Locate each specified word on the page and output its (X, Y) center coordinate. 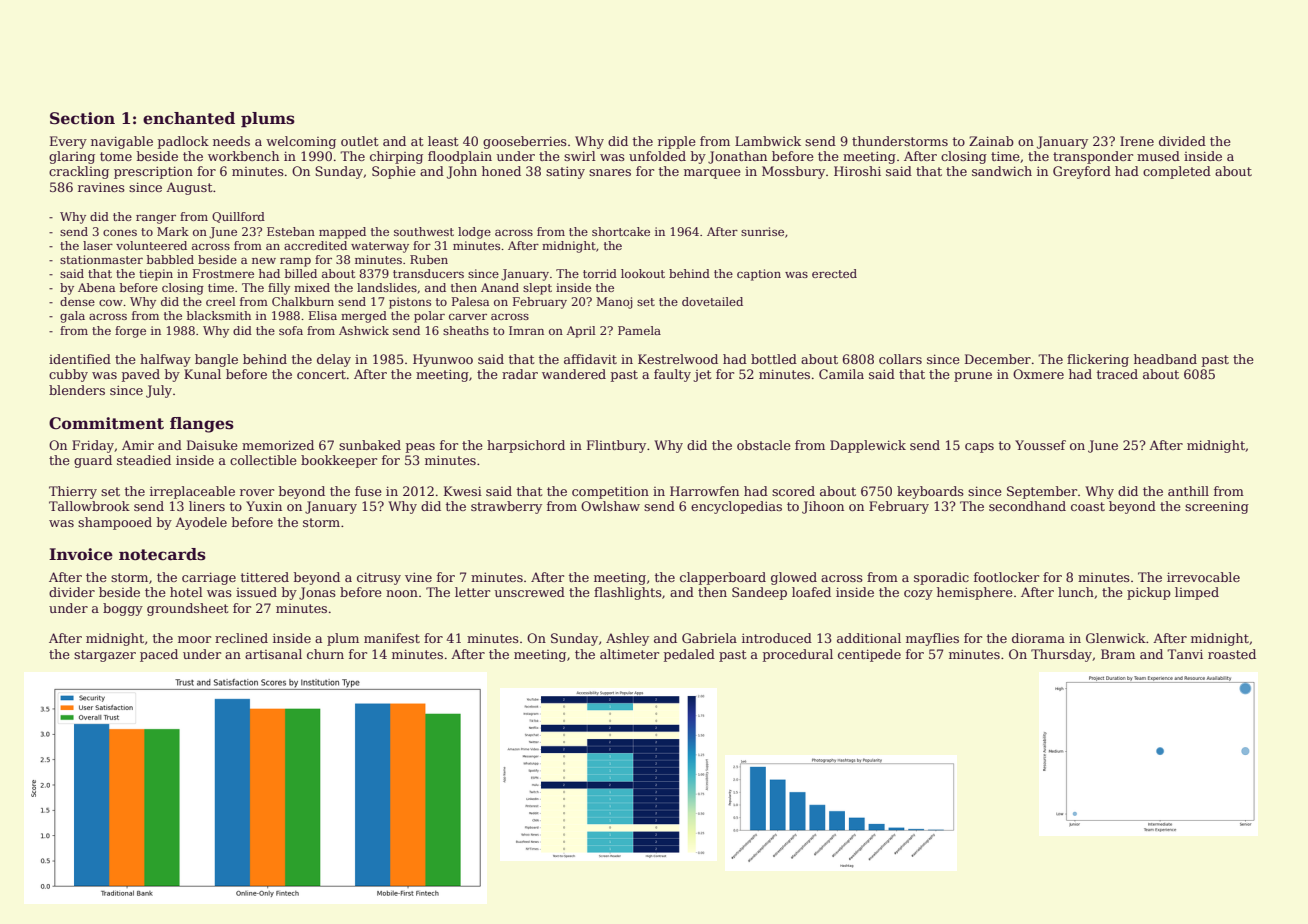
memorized (278, 445)
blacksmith (219, 315)
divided (1182, 141)
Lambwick (768, 141)
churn (325, 654)
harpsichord (526, 446)
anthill (1188, 491)
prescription (153, 172)
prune (973, 377)
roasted (1232, 654)
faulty (672, 375)
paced (159, 655)
